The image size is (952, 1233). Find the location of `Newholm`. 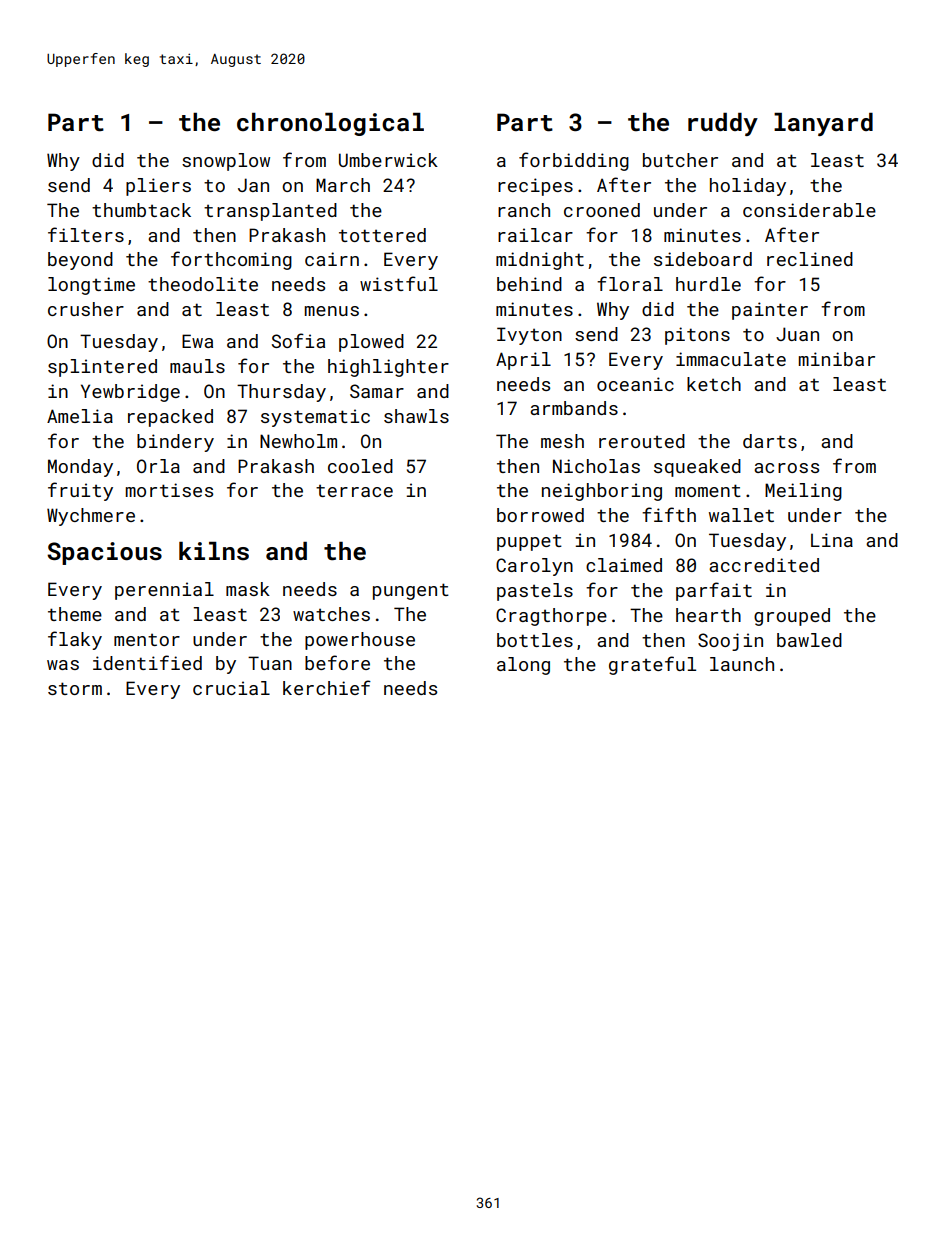

Newholm is located at coordinates (298, 441).
